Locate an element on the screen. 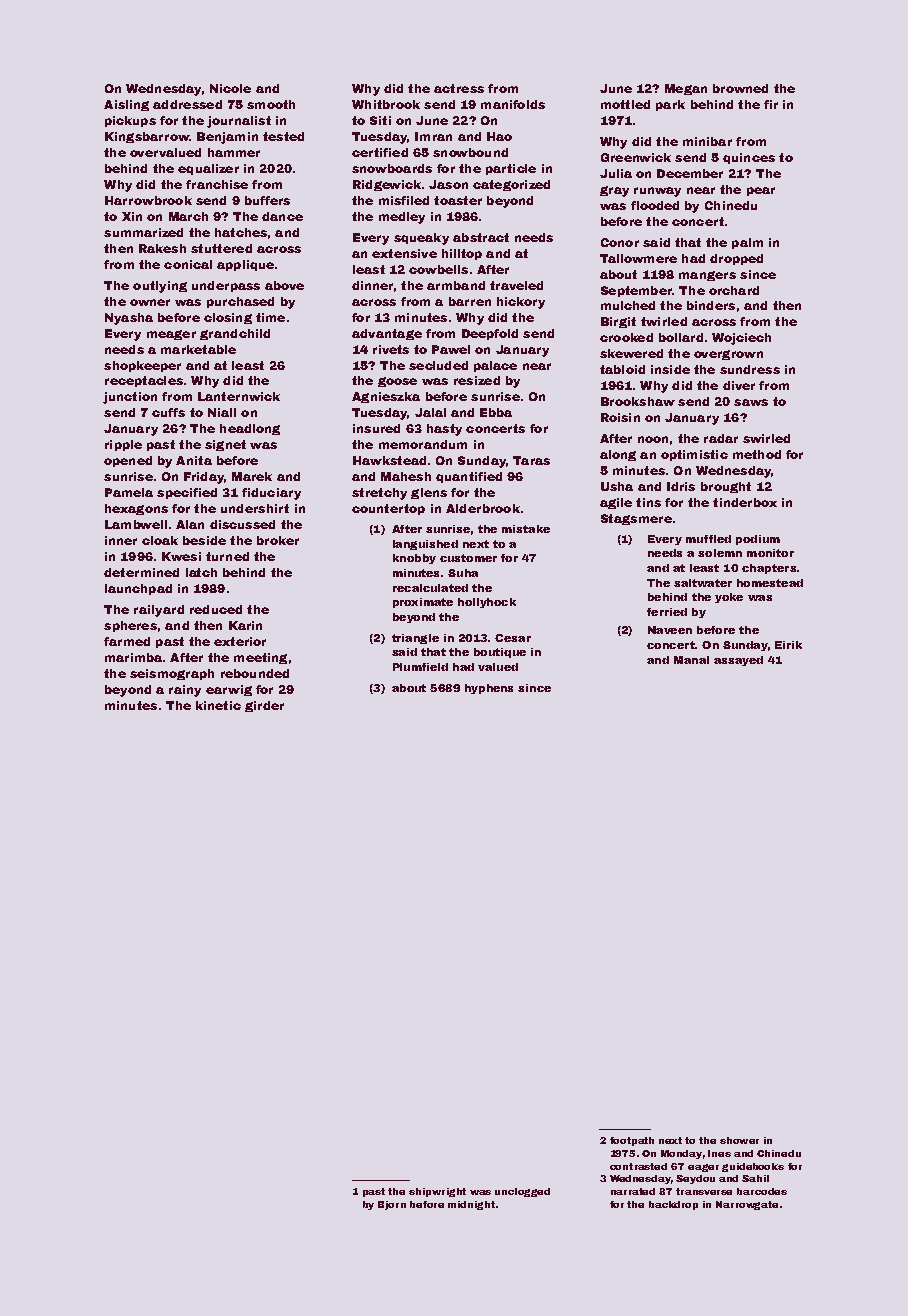 This screenshot has height=1316, width=908. actress is located at coordinates (459, 88).
